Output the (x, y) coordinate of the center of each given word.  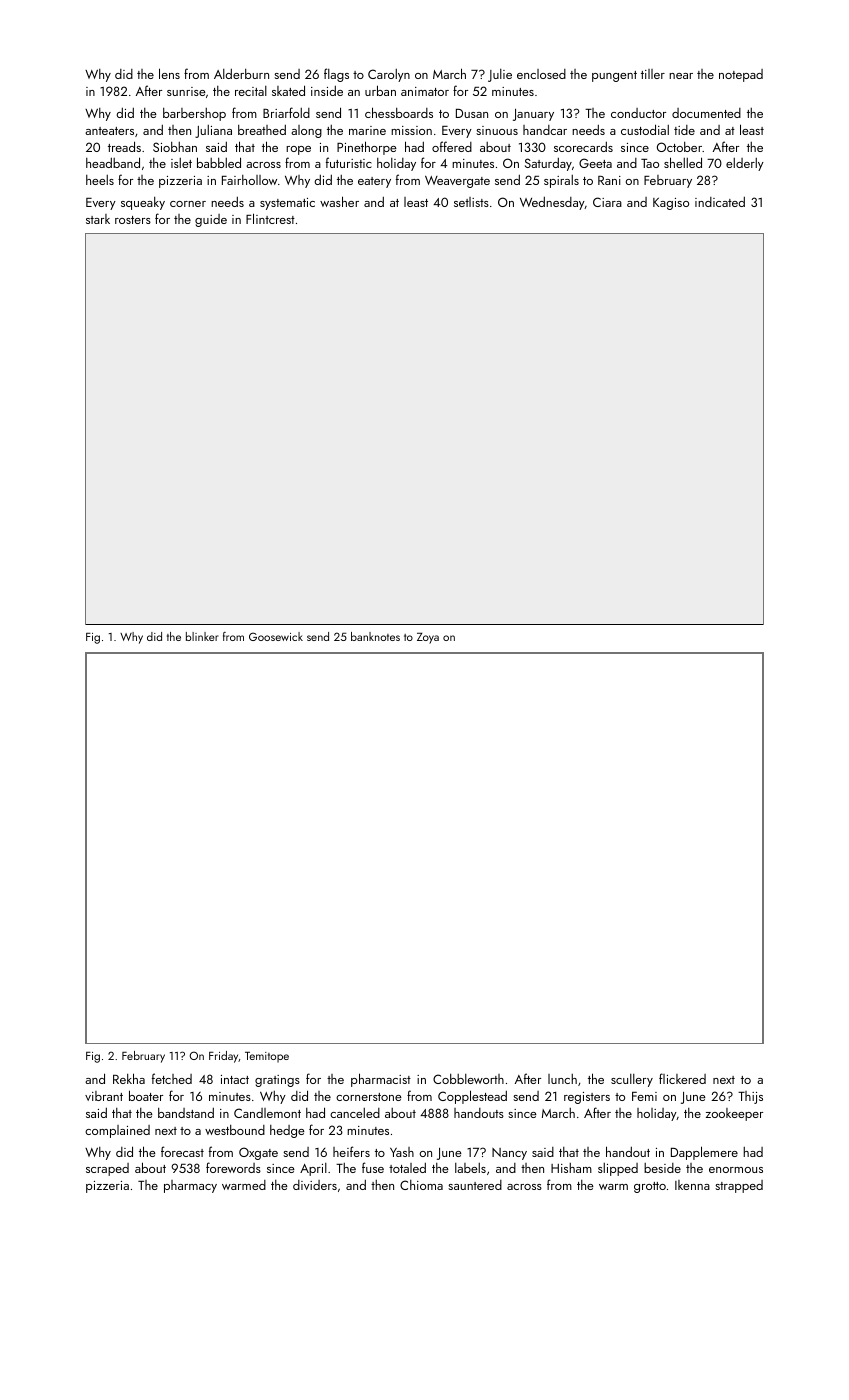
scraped (107, 1169)
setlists (471, 202)
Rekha (129, 1078)
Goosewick (276, 636)
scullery (632, 1080)
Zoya (428, 638)
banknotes (375, 636)
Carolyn (389, 75)
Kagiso (671, 204)
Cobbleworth (468, 1079)
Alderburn (241, 73)
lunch (562, 1079)
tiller (653, 74)
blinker (202, 636)
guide (211, 220)
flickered (682, 1078)
